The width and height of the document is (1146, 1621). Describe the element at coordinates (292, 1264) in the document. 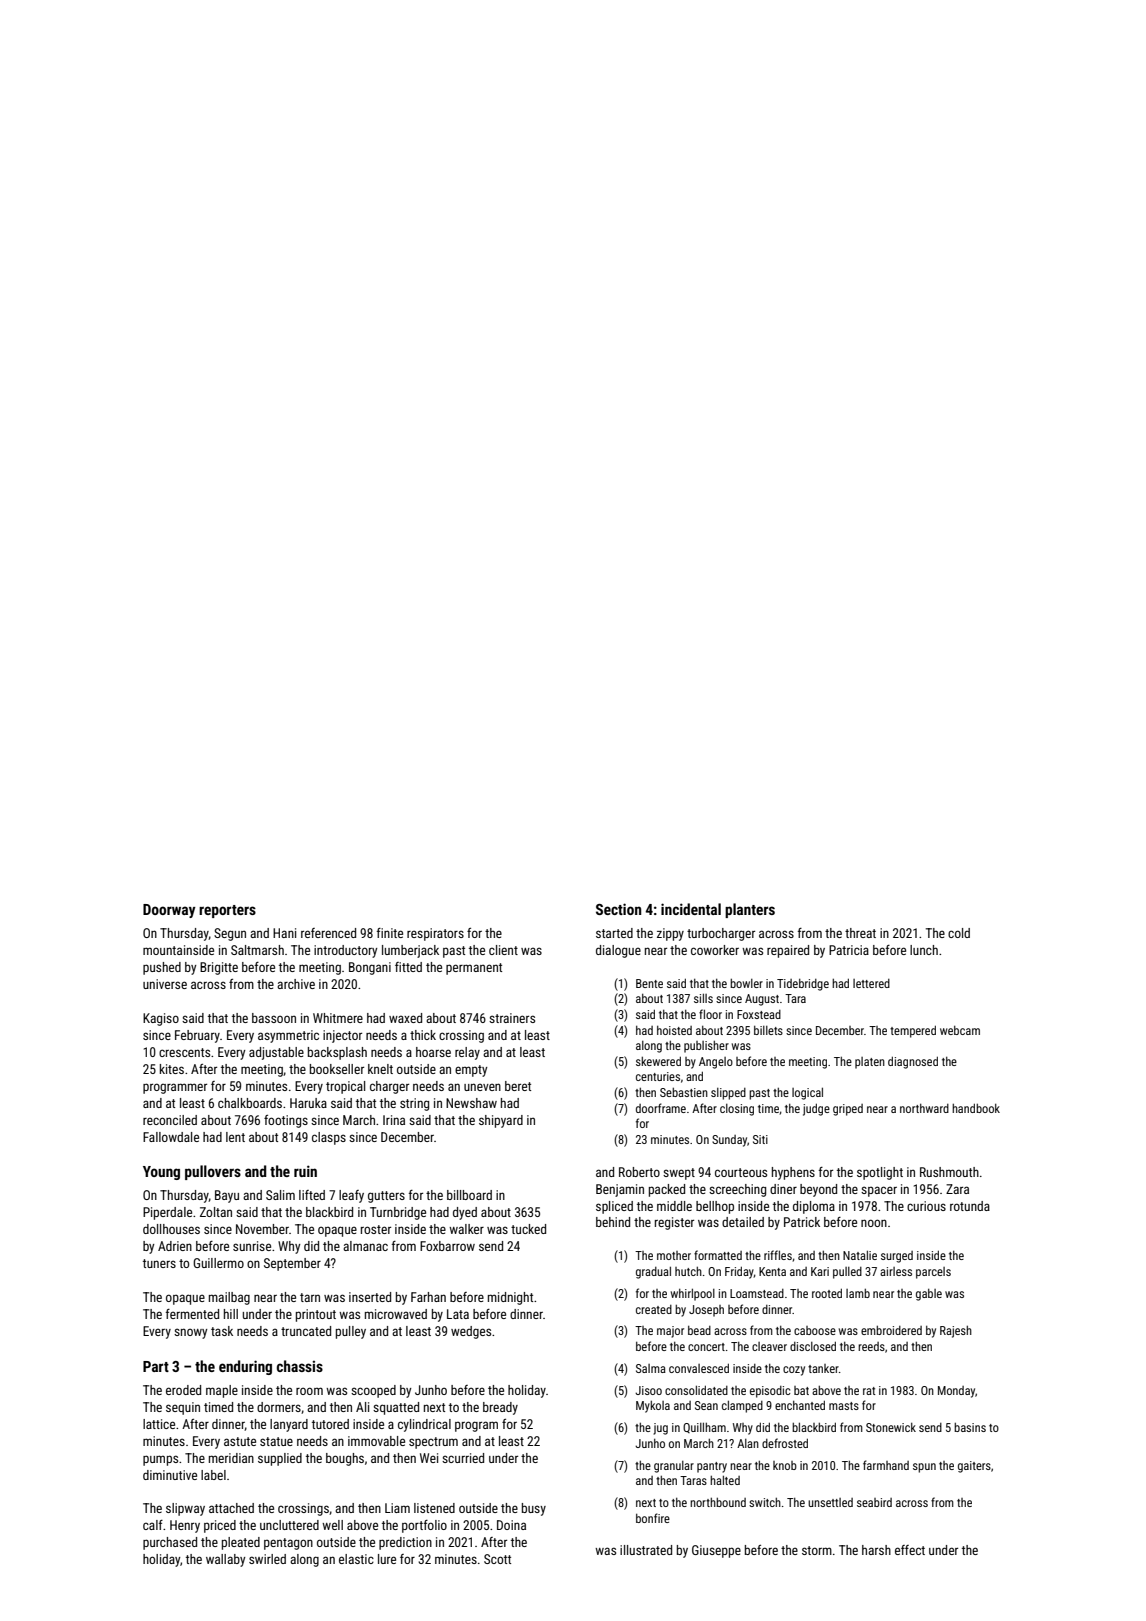

I see `September` at that location.
